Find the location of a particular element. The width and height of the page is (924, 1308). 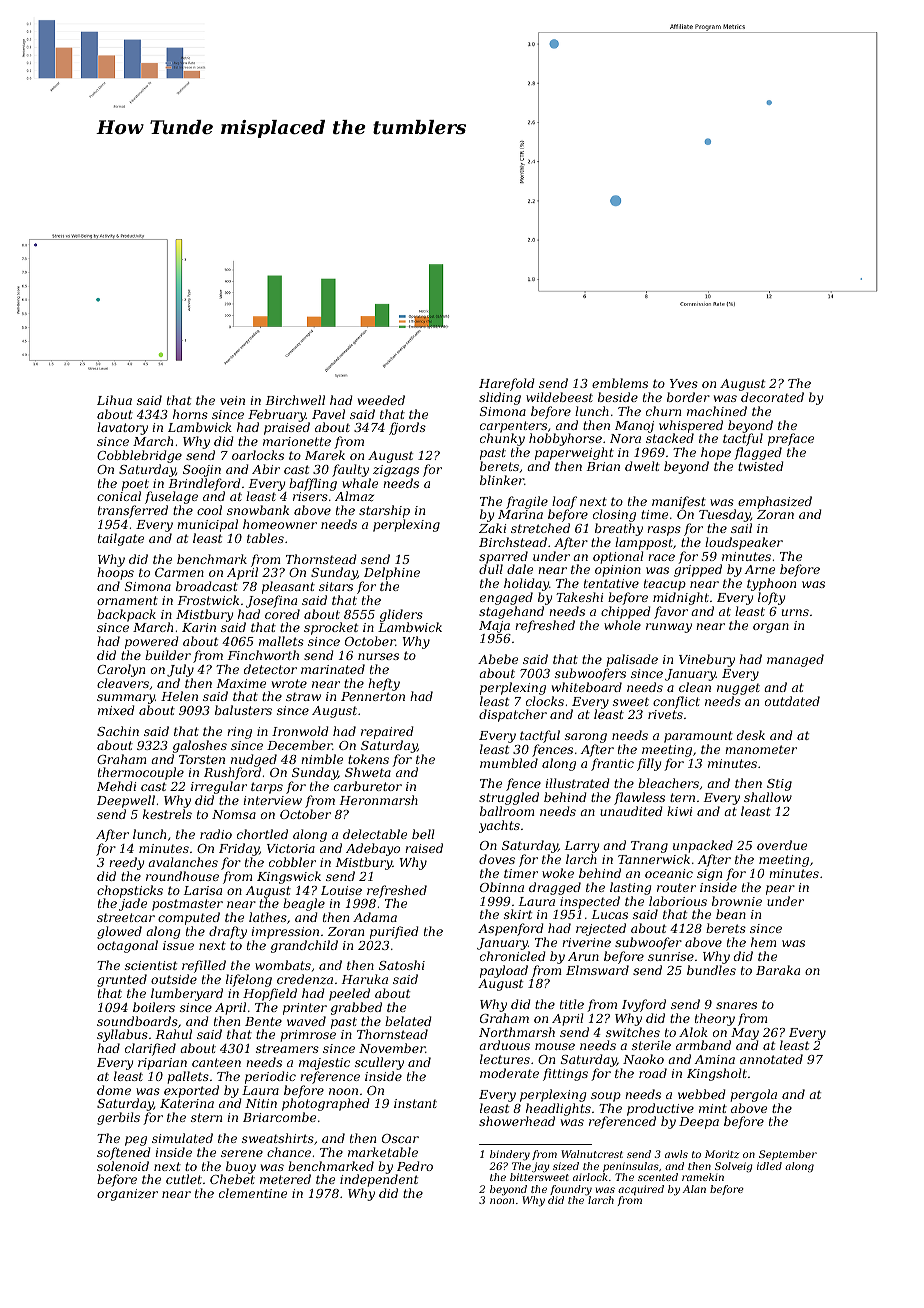

scientist is located at coordinates (151, 965).
